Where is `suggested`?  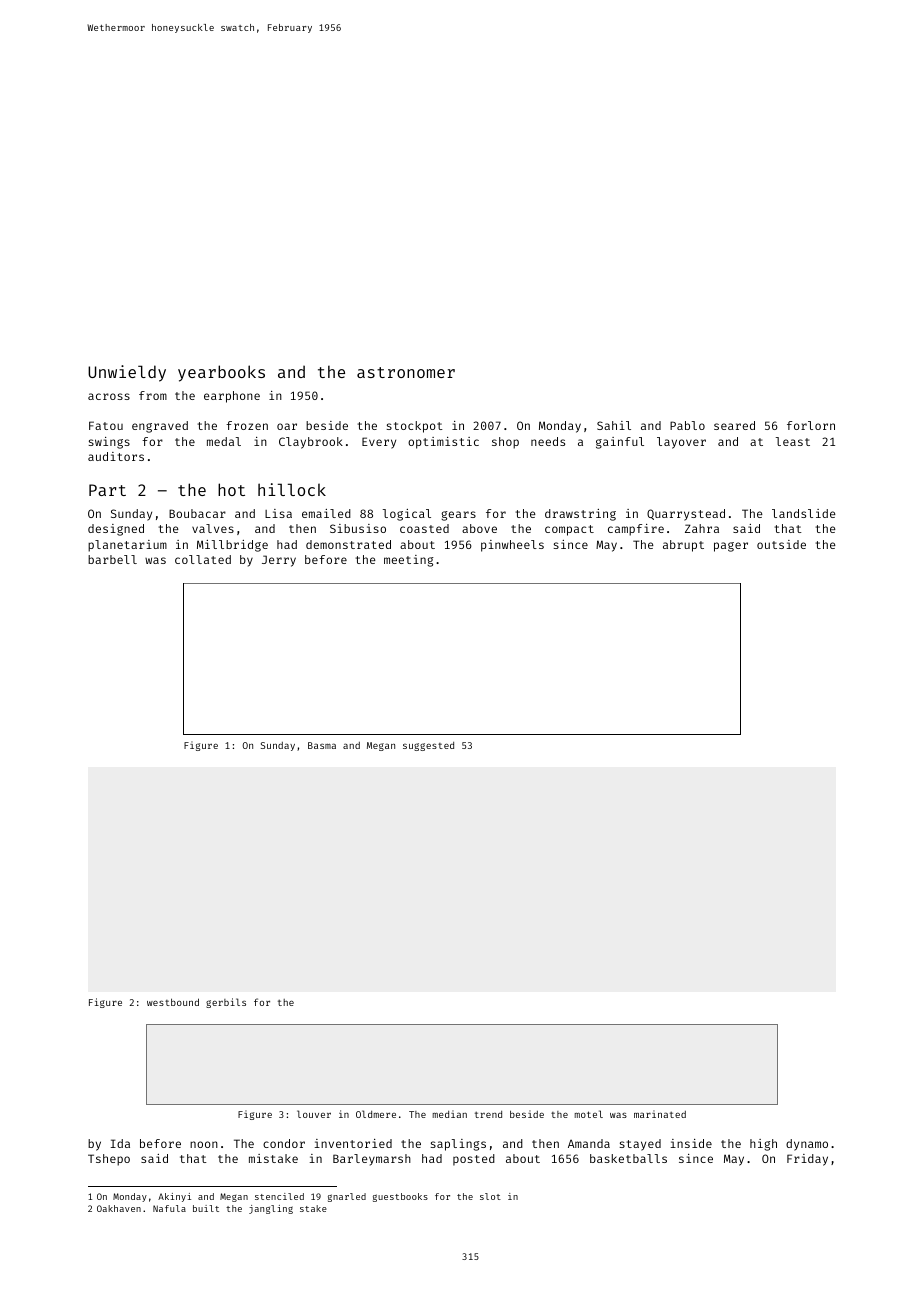 suggested is located at coordinates (428, 746).
